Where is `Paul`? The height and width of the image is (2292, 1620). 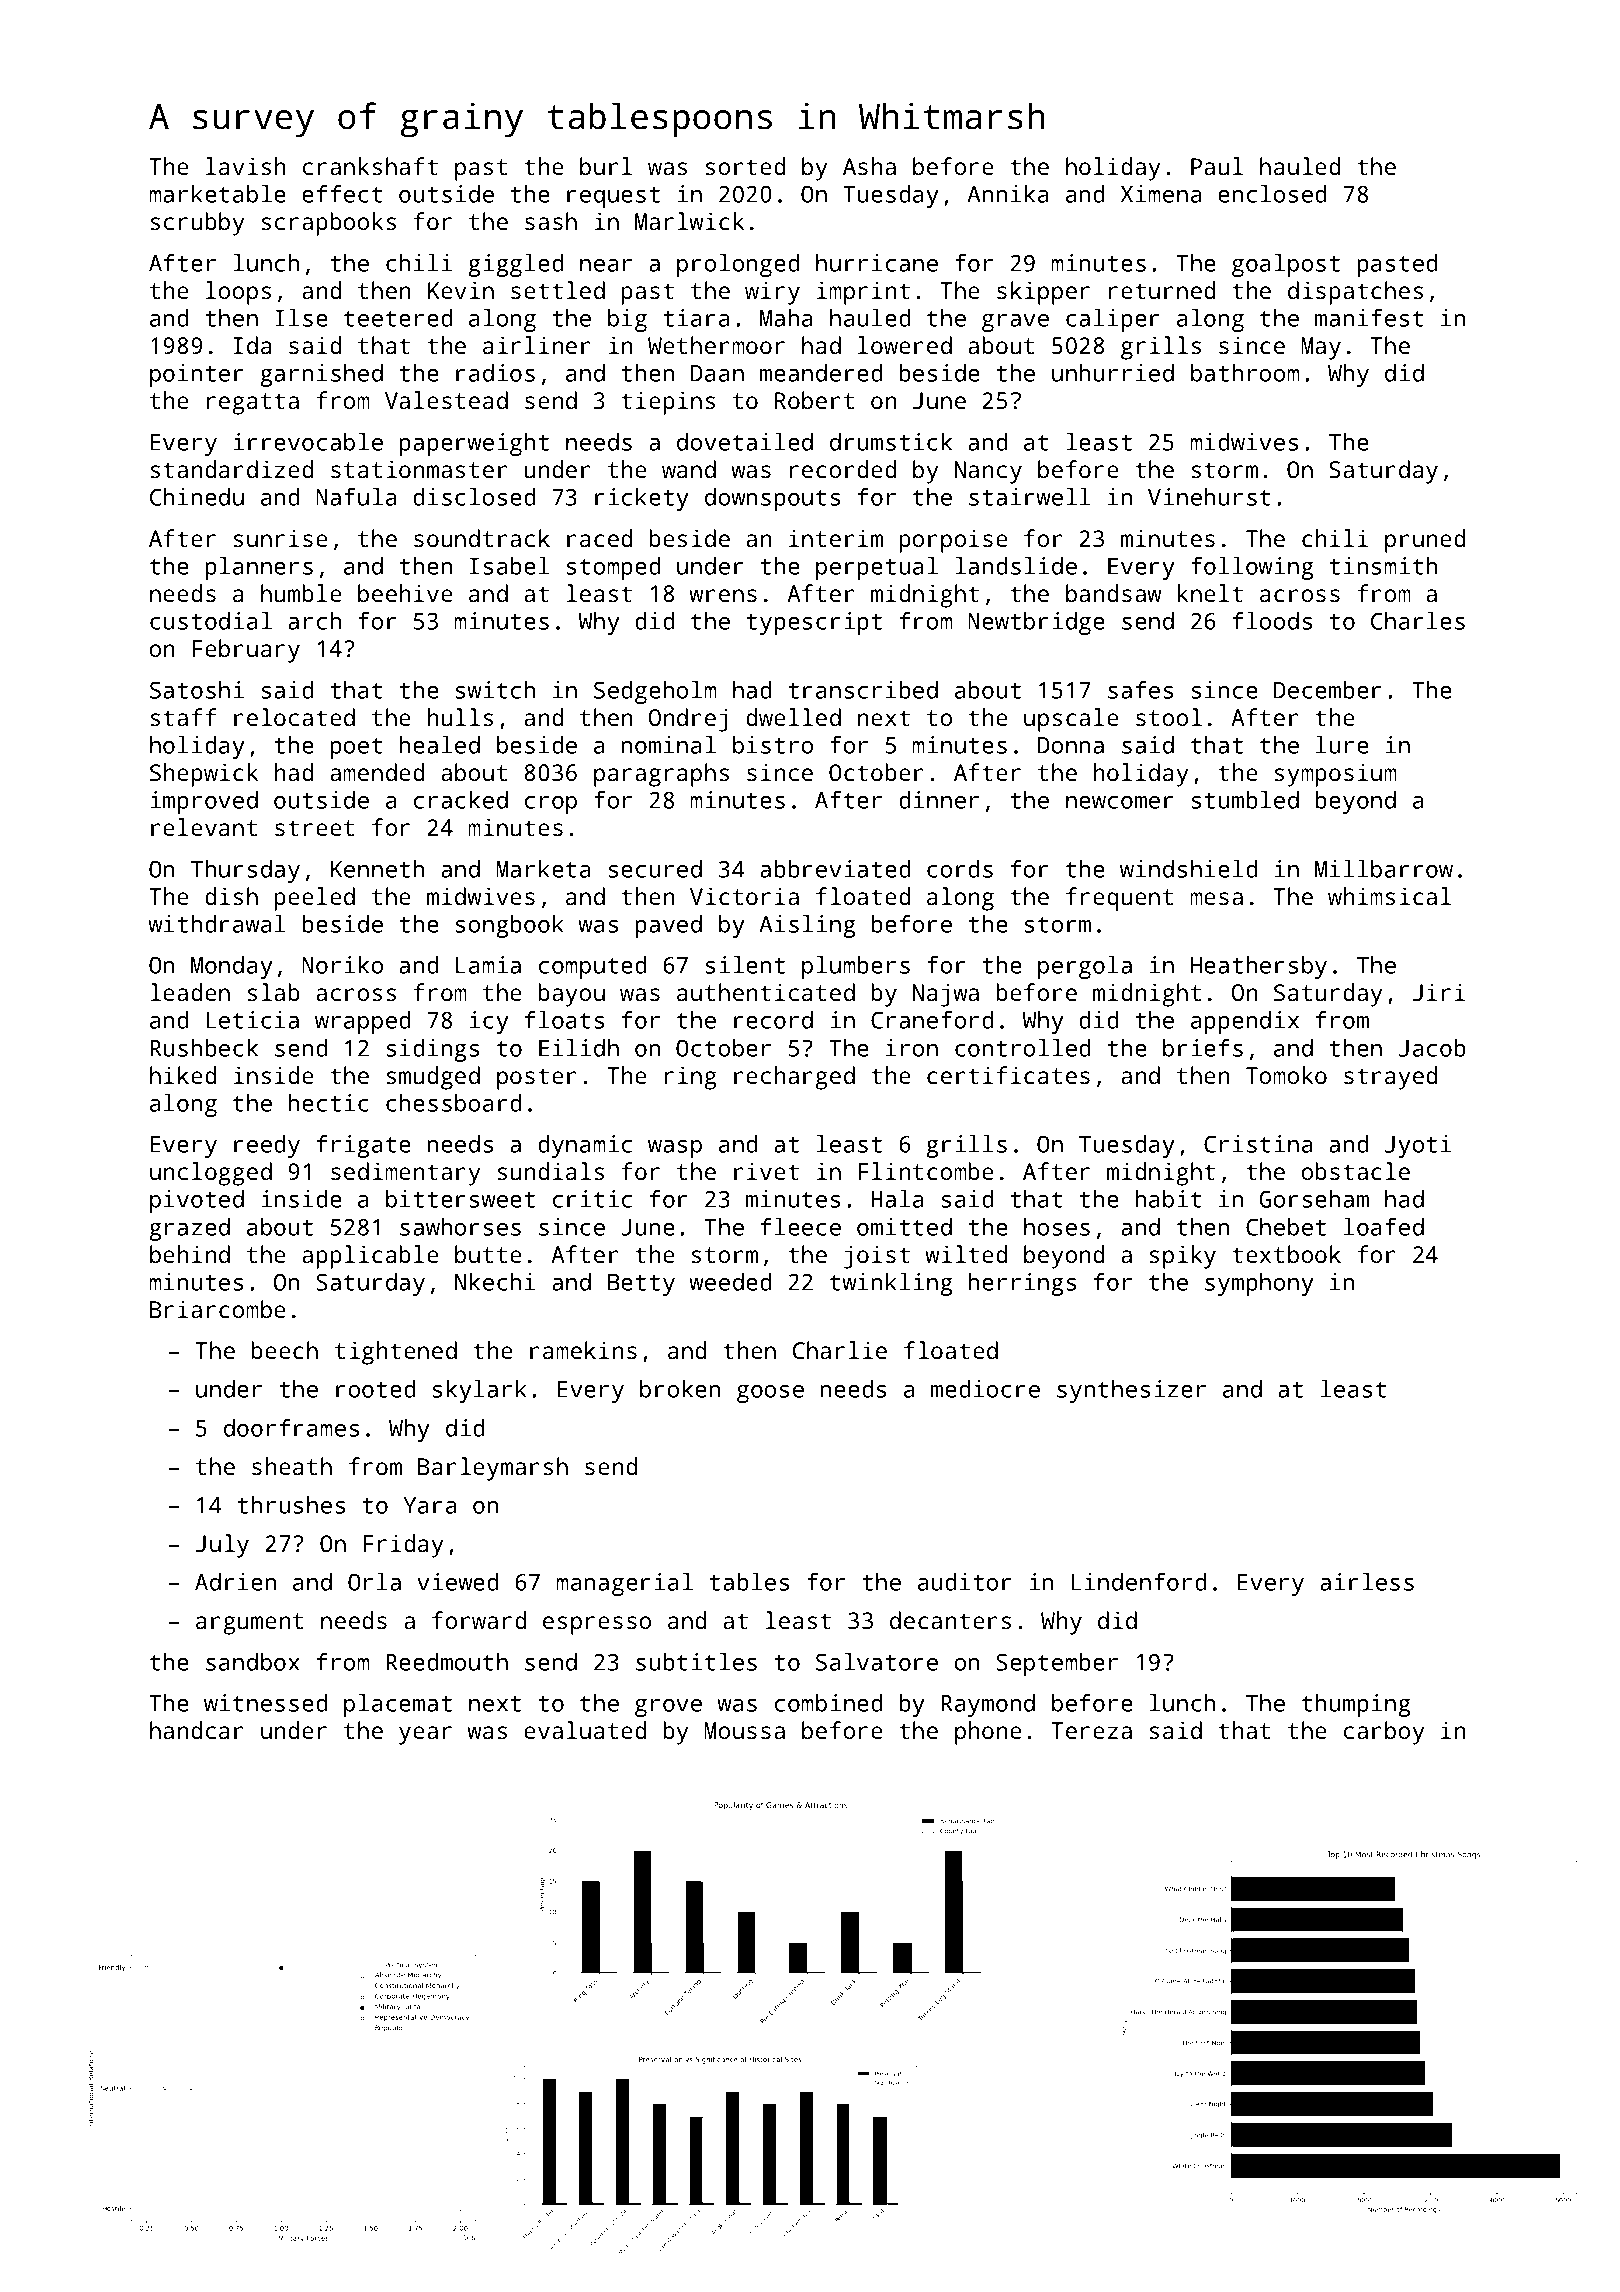
Paul is located at coordinates (1217, 166).
